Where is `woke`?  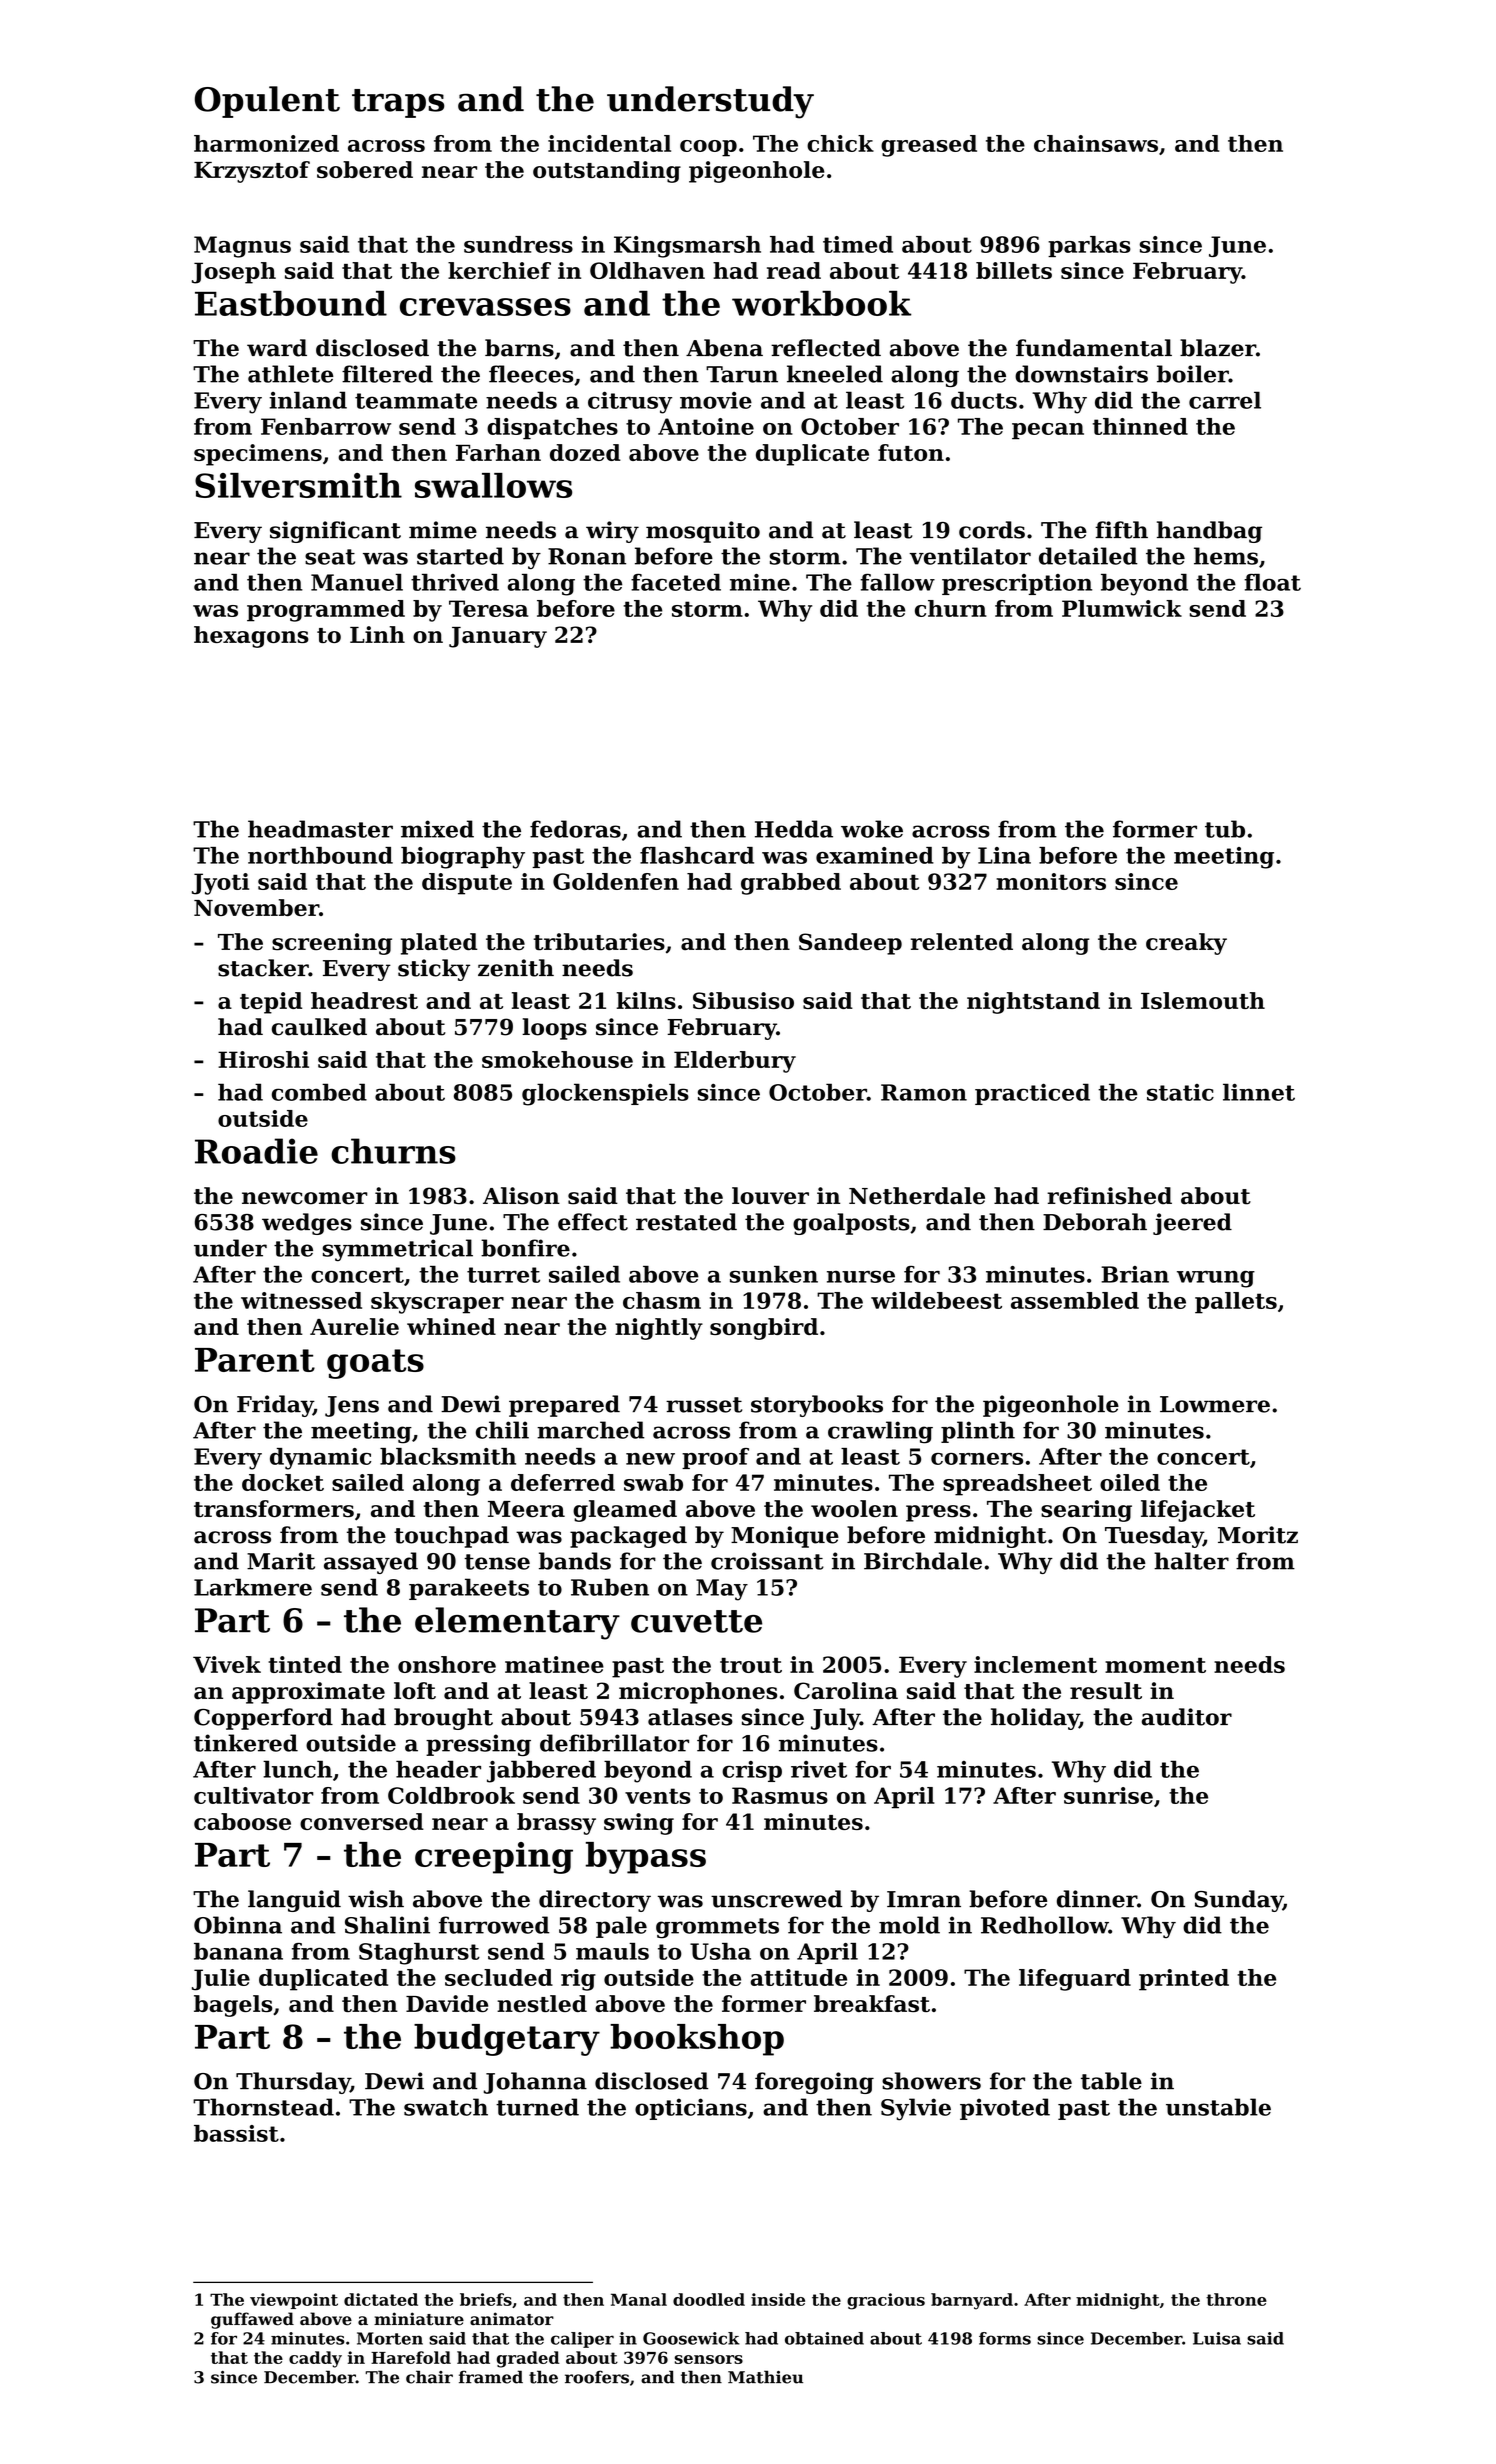 woke is located at coordinates (872, 829).
